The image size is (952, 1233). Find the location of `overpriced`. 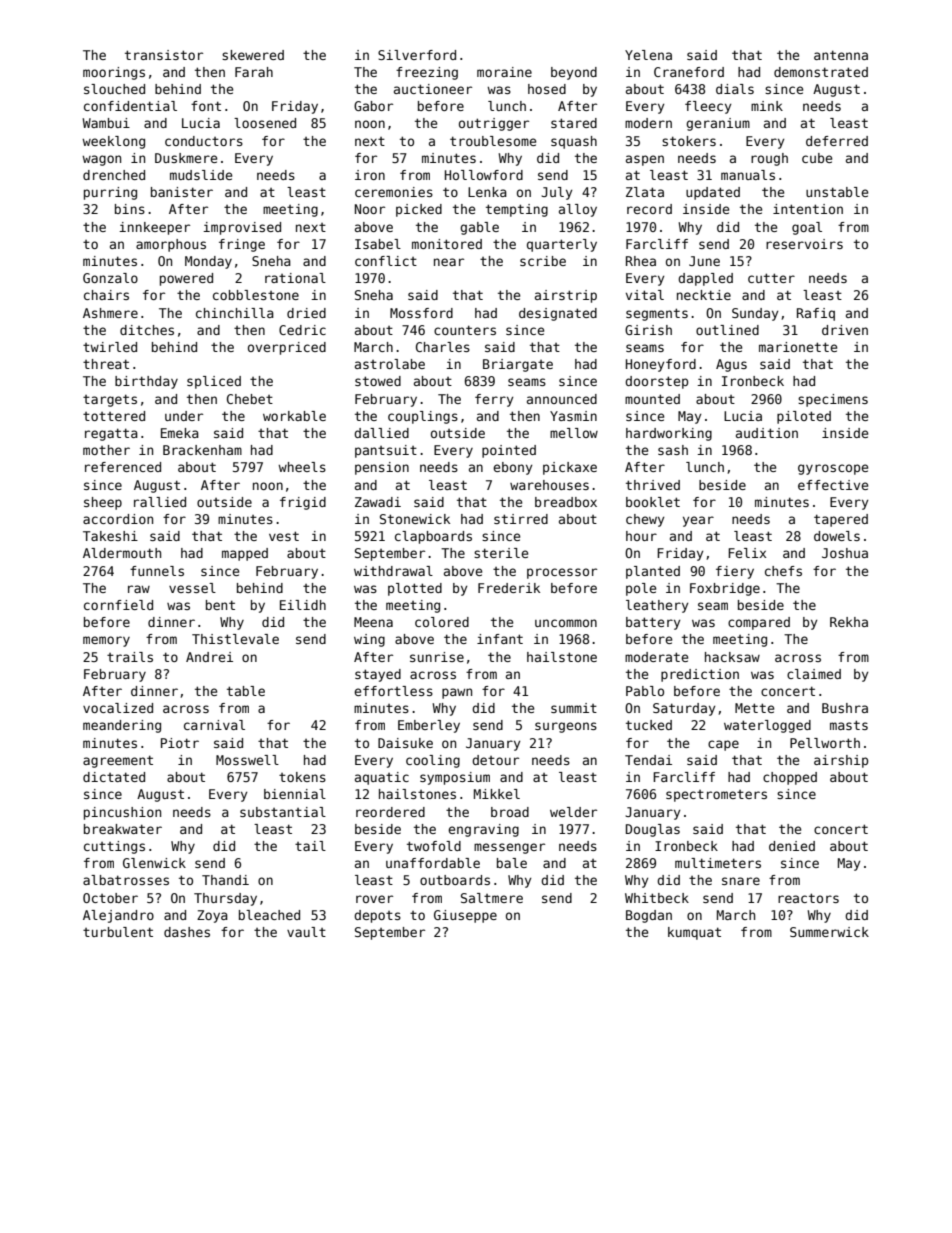

overpriced is located at coordinates (287, 348).
